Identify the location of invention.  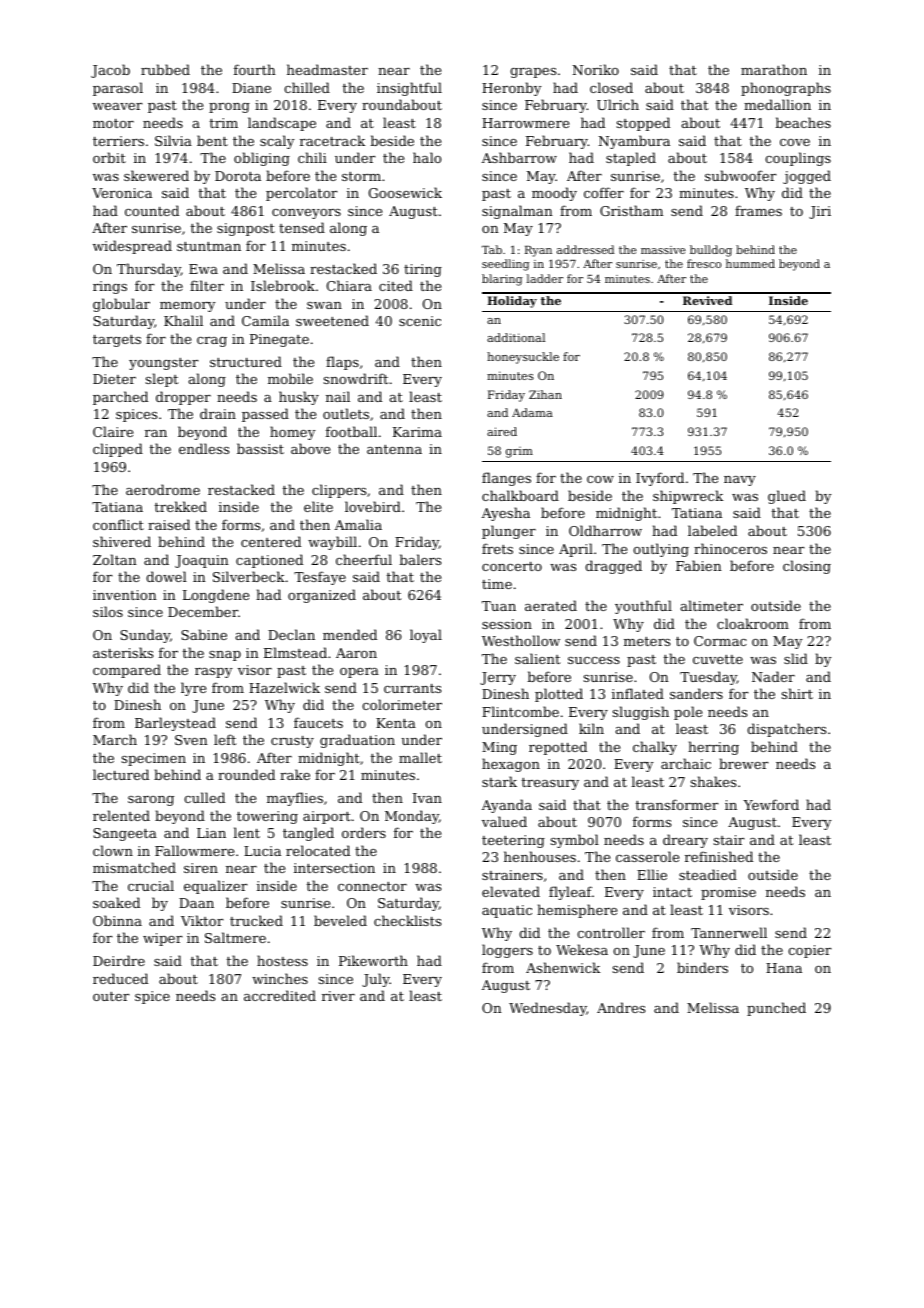
(125, 595).
